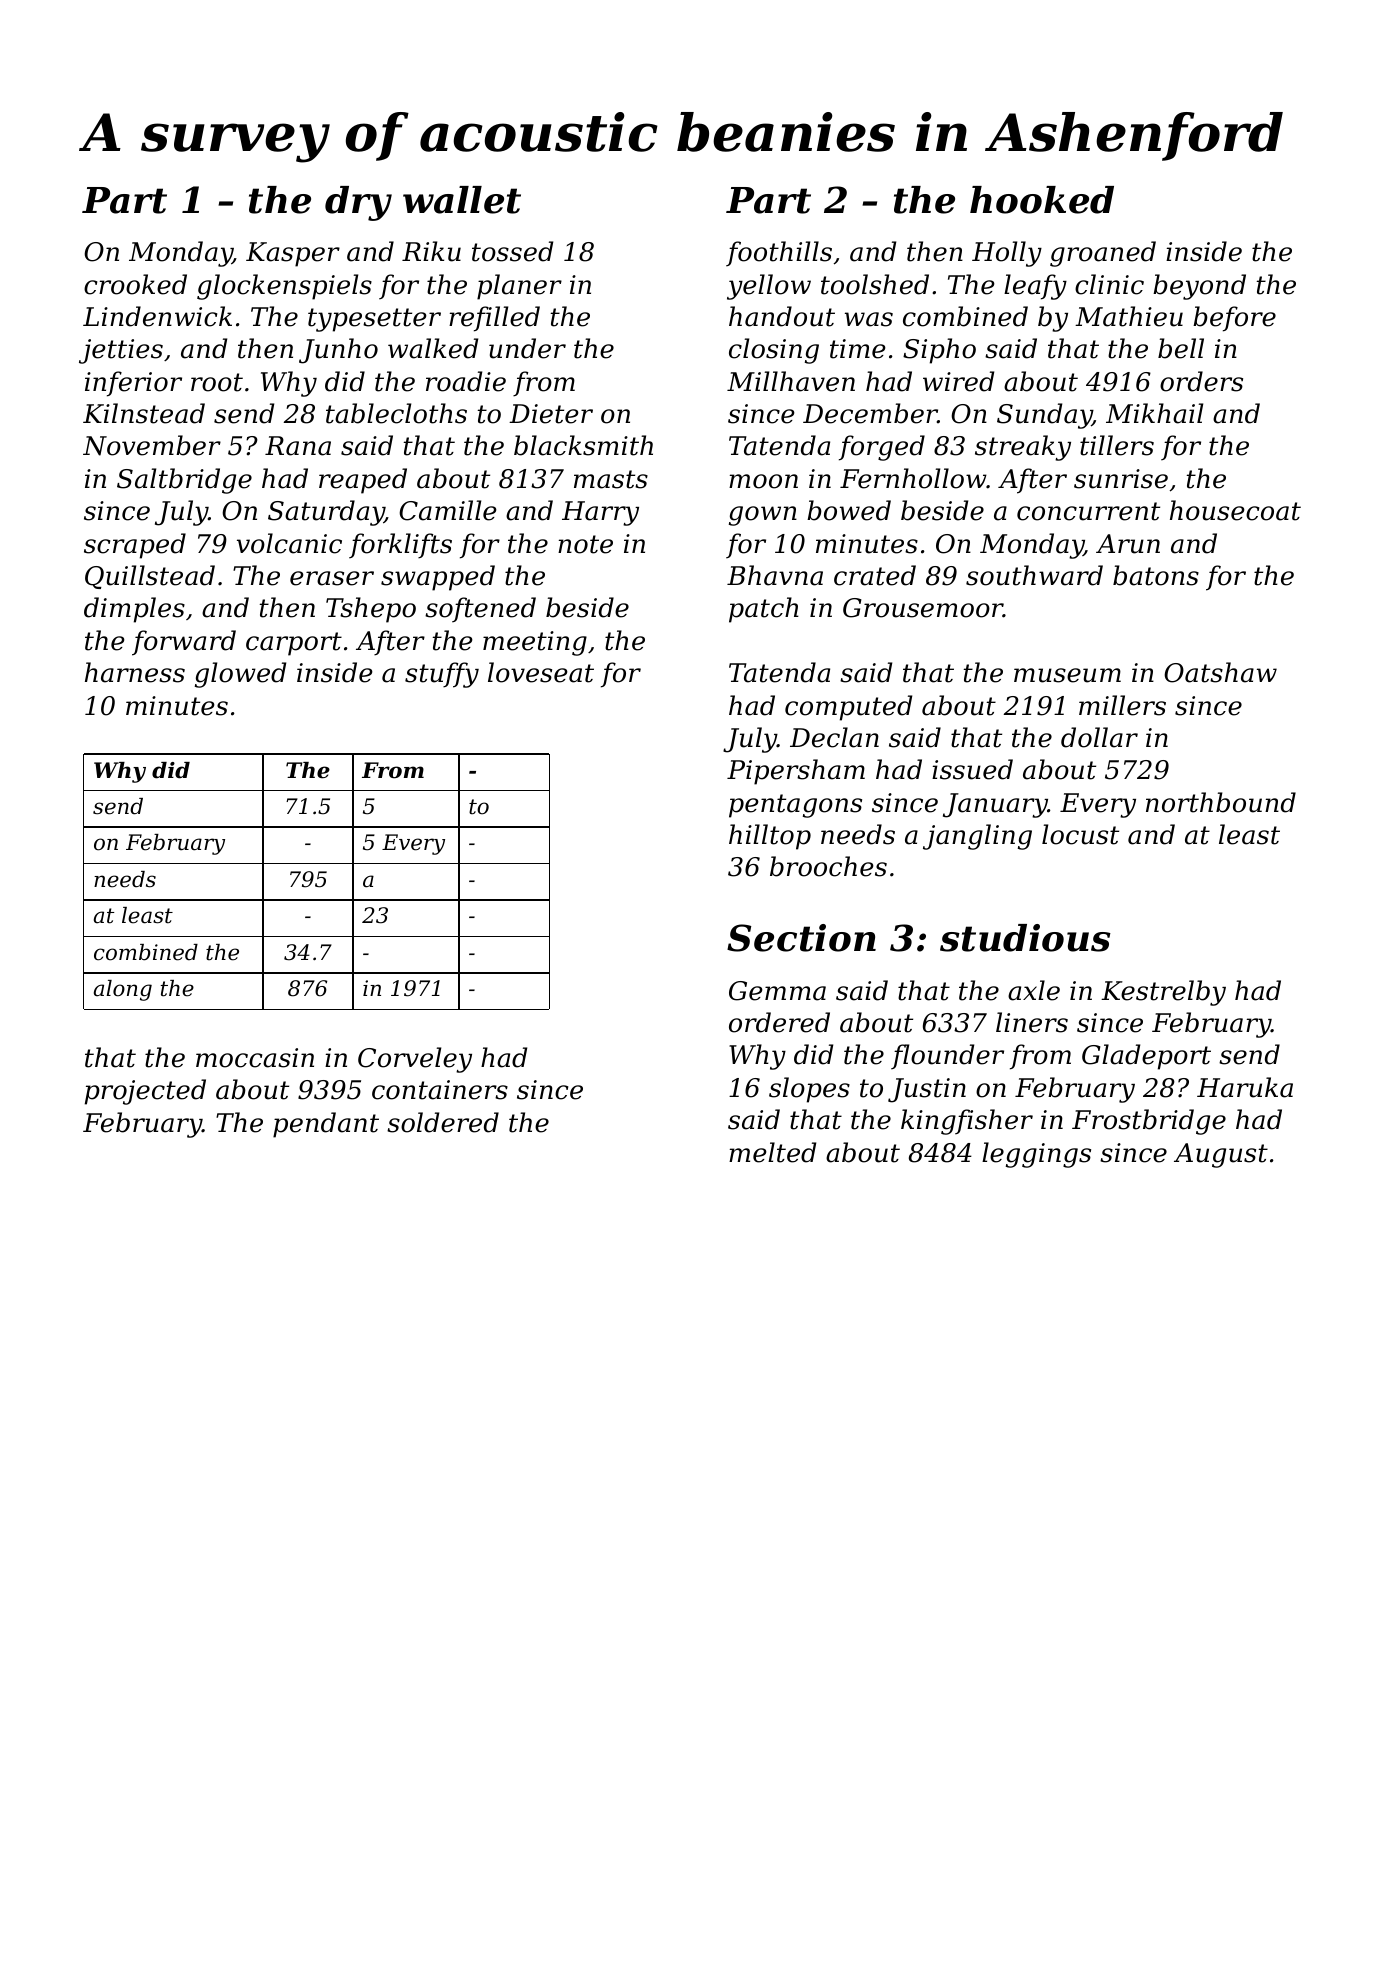  I want to click on dimples, so click(134, 610).
